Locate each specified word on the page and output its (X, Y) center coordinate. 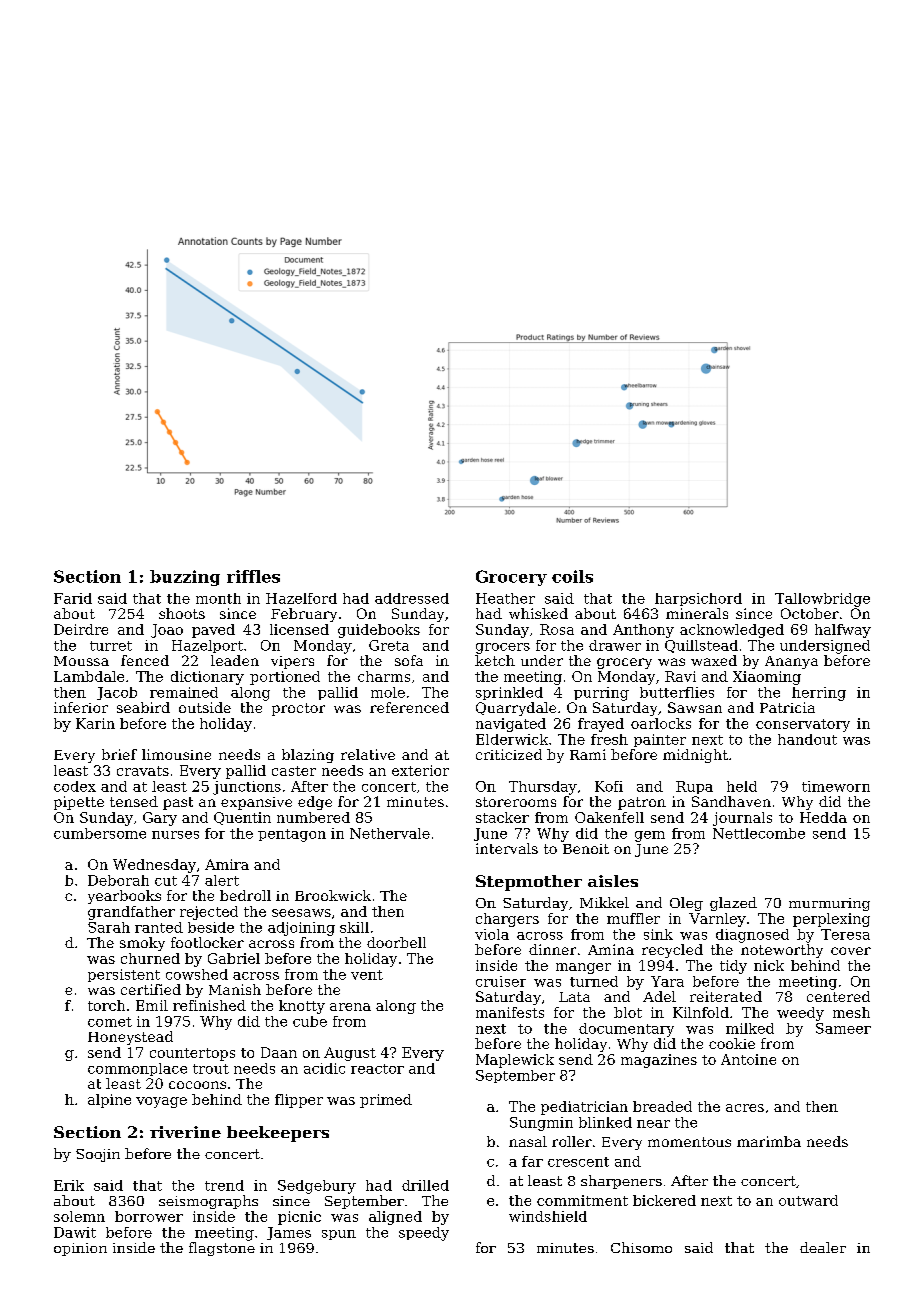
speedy (424, 1234)
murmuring (829, 904)
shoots (182, 613)
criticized (509, 754)
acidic (324, 1068)
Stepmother (529, 883)
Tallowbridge (822, 600)
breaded (662, 1106)
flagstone (222, 1249)
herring (819, 694)
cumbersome (100, 833)
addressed (412, 598)
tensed (134, 801)
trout (211, 1069)
